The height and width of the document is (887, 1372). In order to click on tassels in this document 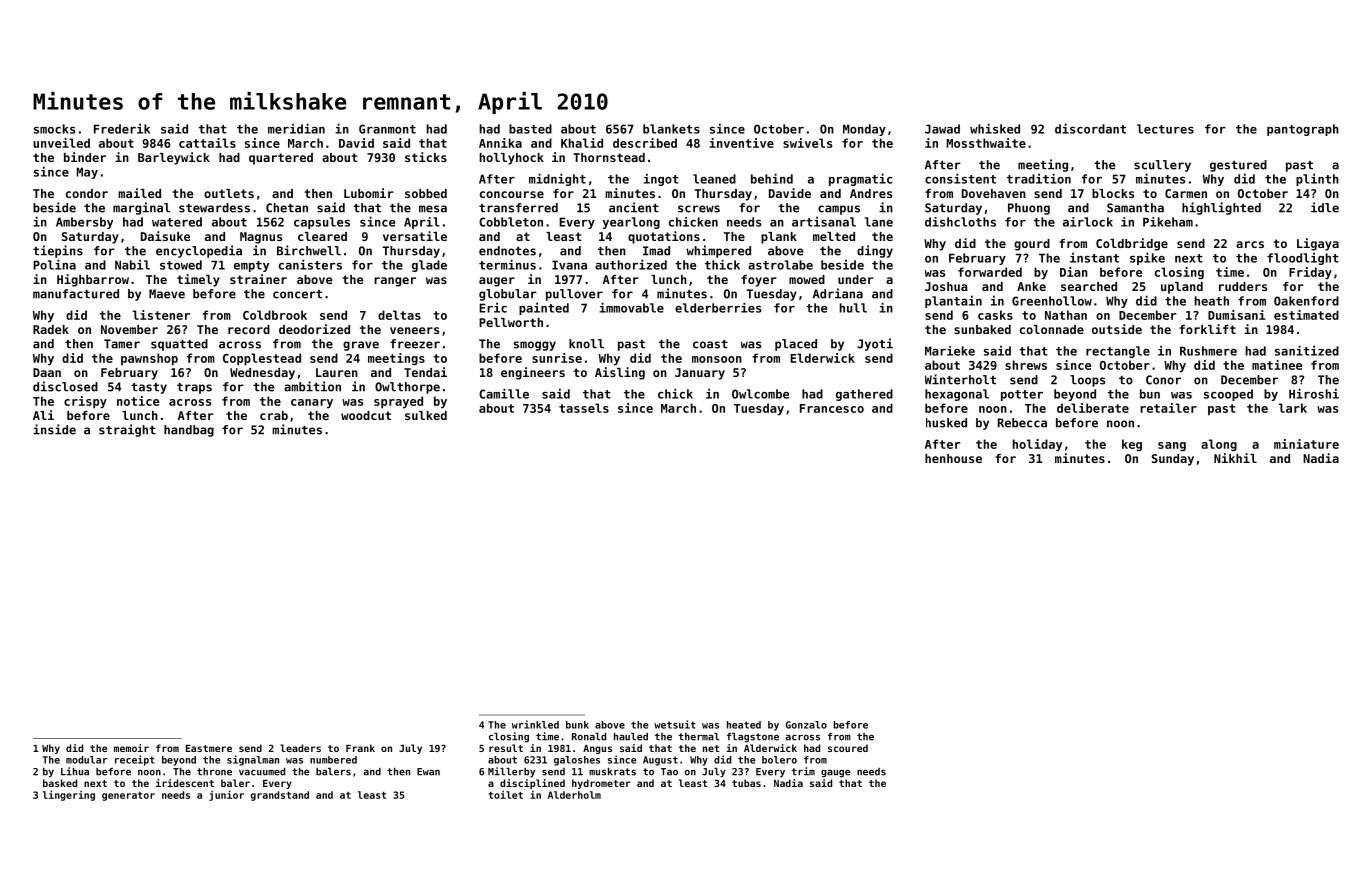, I will do `click(584, 408)`.
